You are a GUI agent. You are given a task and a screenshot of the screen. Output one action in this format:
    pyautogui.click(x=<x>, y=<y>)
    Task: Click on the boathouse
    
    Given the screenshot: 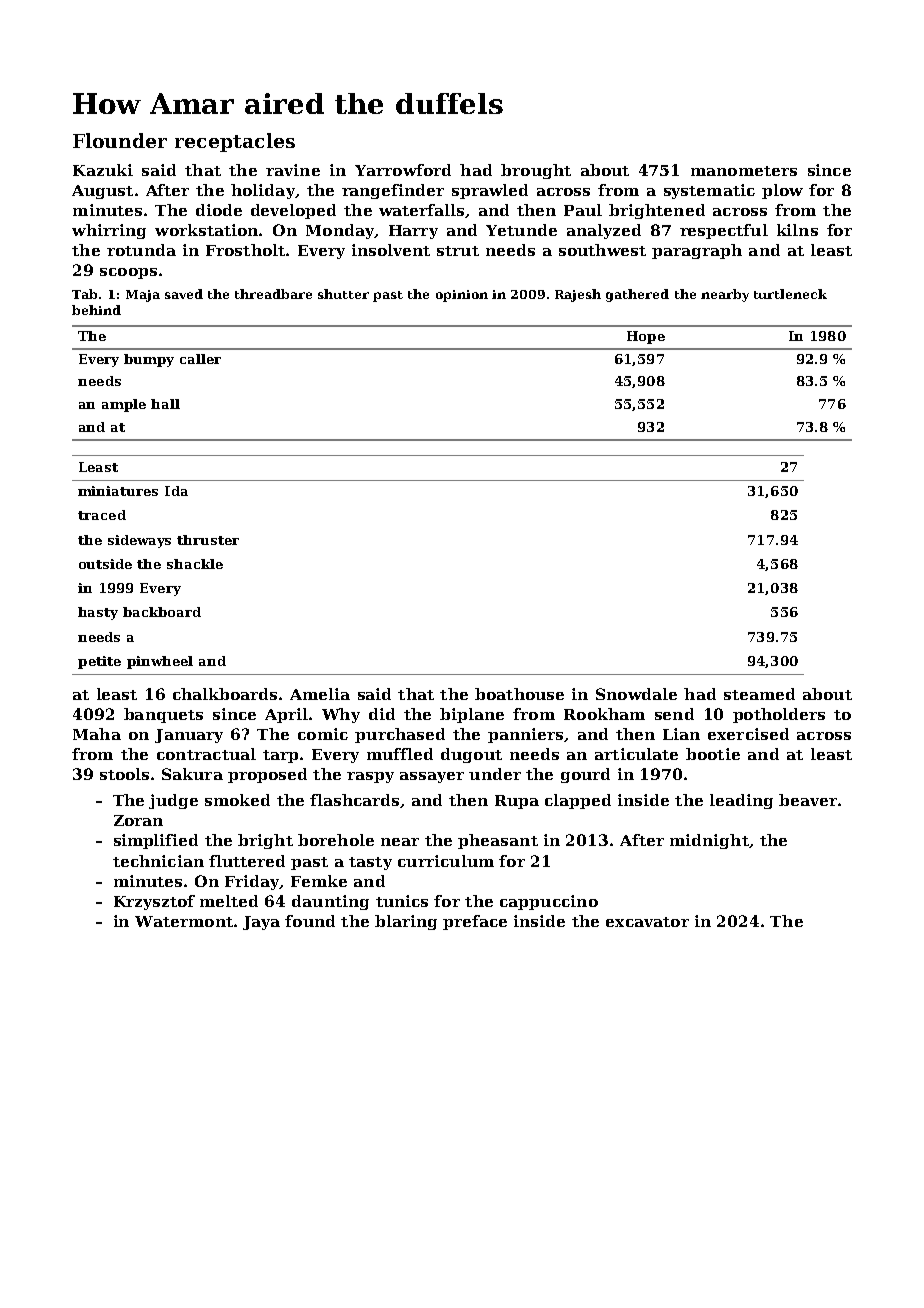 What is the action you would take?
    pyautogui.click(x=519, y=694)
